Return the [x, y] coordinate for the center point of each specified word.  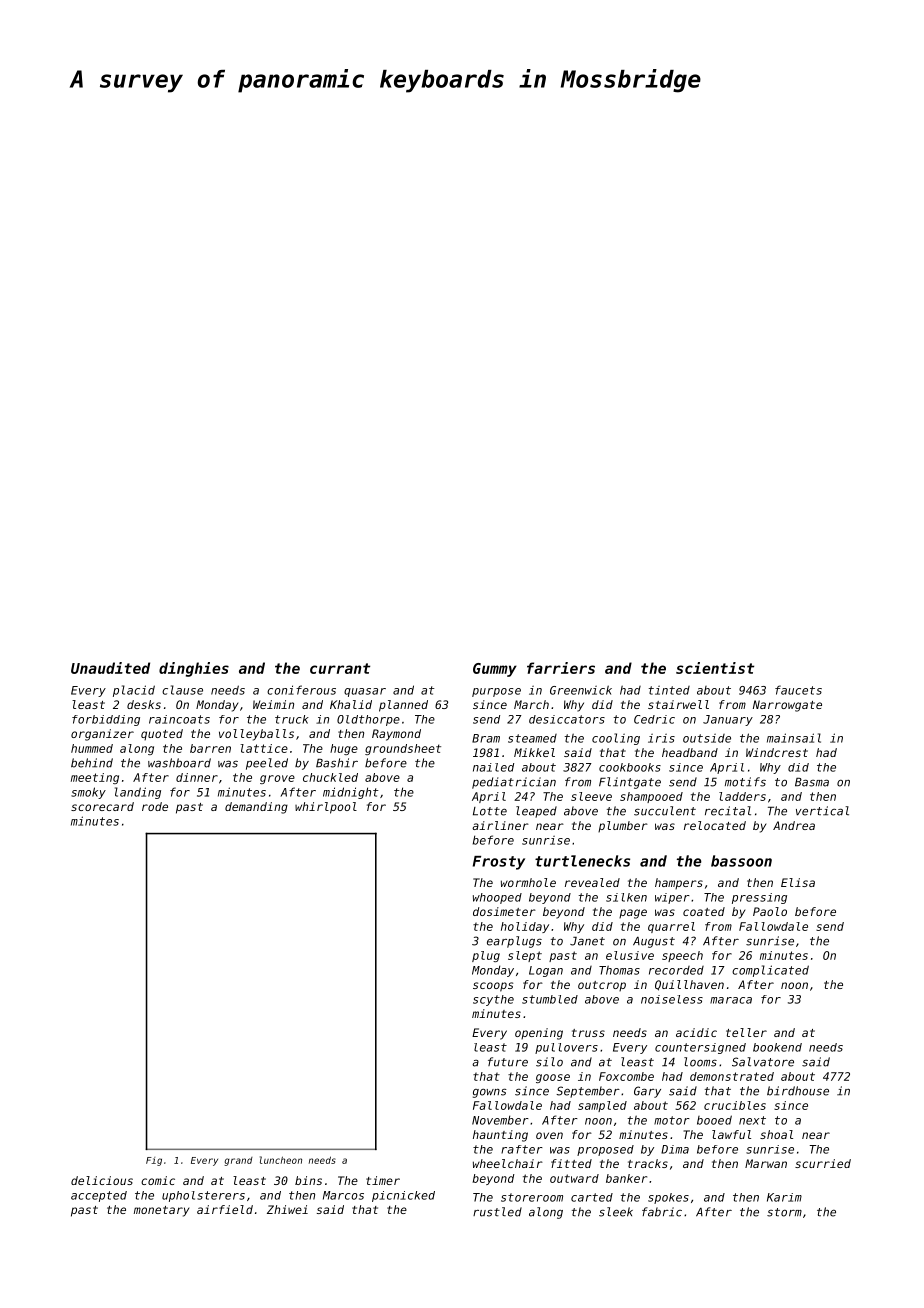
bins [308, 1180]
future [508, 1062]
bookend [777, 1047]
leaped [536, 812]
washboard [179, 763]
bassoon [741, 861]
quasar [365, 692]
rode [155, 806]
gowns [490, 1093]
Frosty [499, 863]
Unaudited [110, 668]
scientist [715, 668]
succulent [665, 811]
